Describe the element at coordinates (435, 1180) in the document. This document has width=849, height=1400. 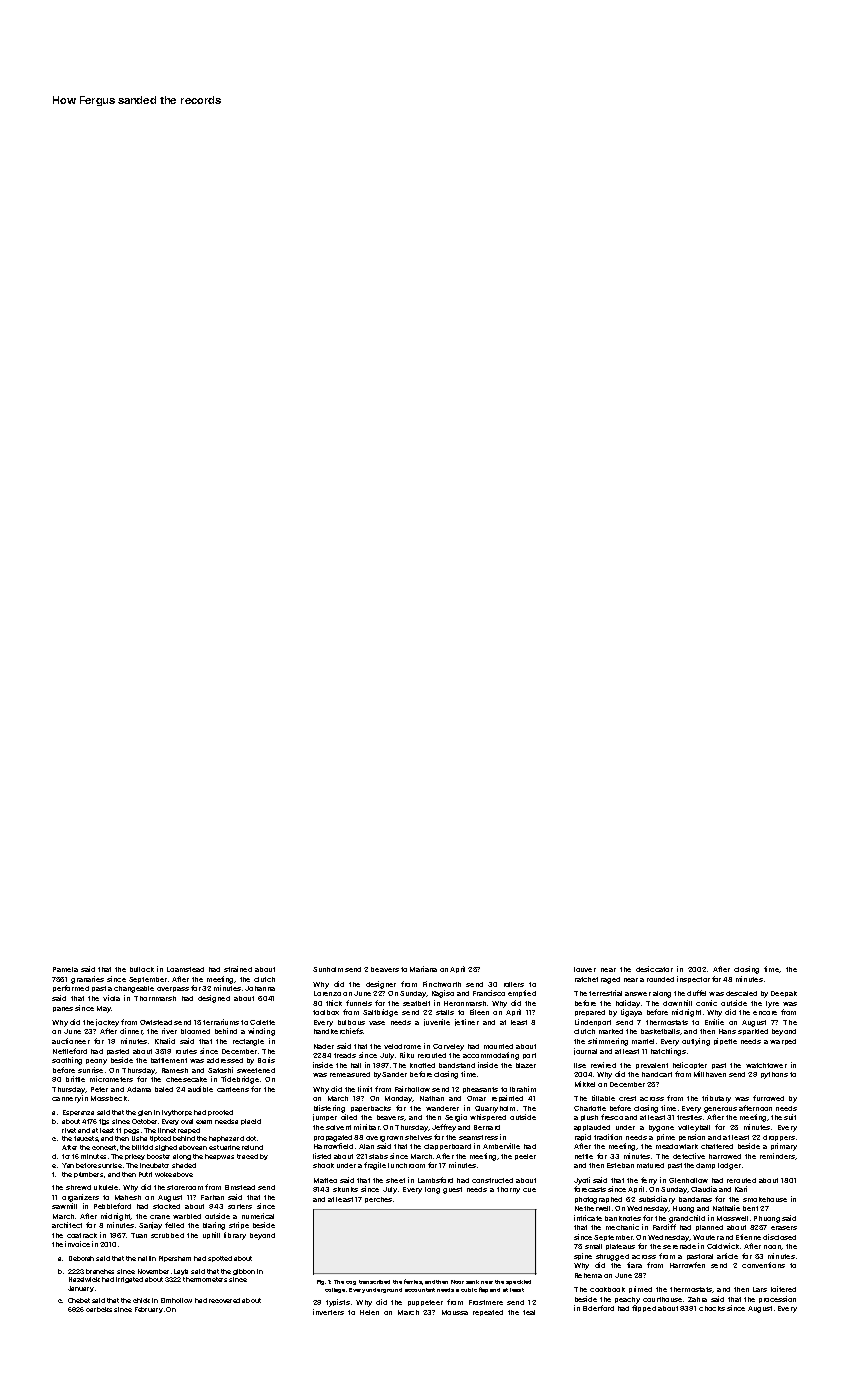
I see `Lambsford` at that location.
